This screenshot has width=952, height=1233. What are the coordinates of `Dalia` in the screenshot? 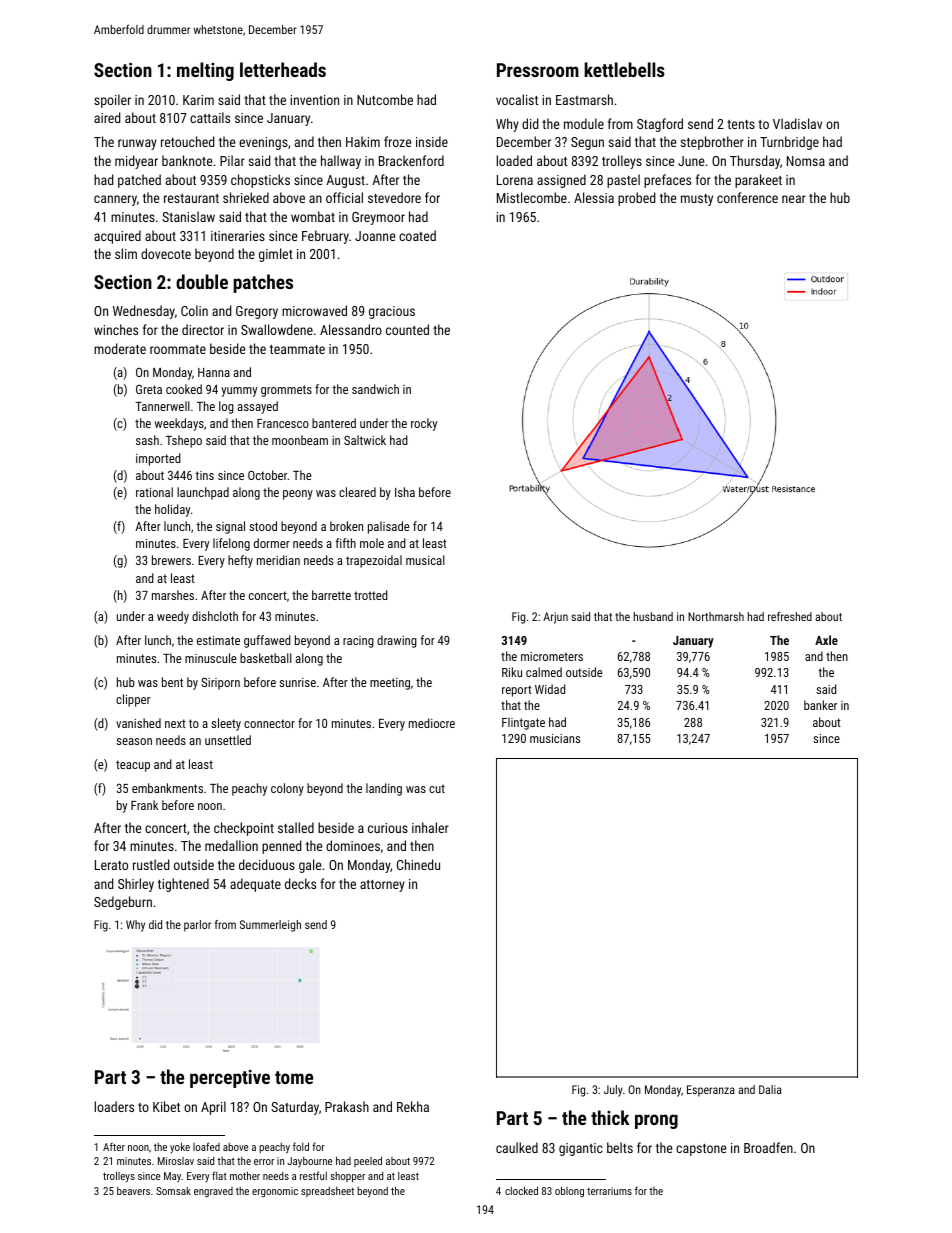 It's located at (770, 1089).
